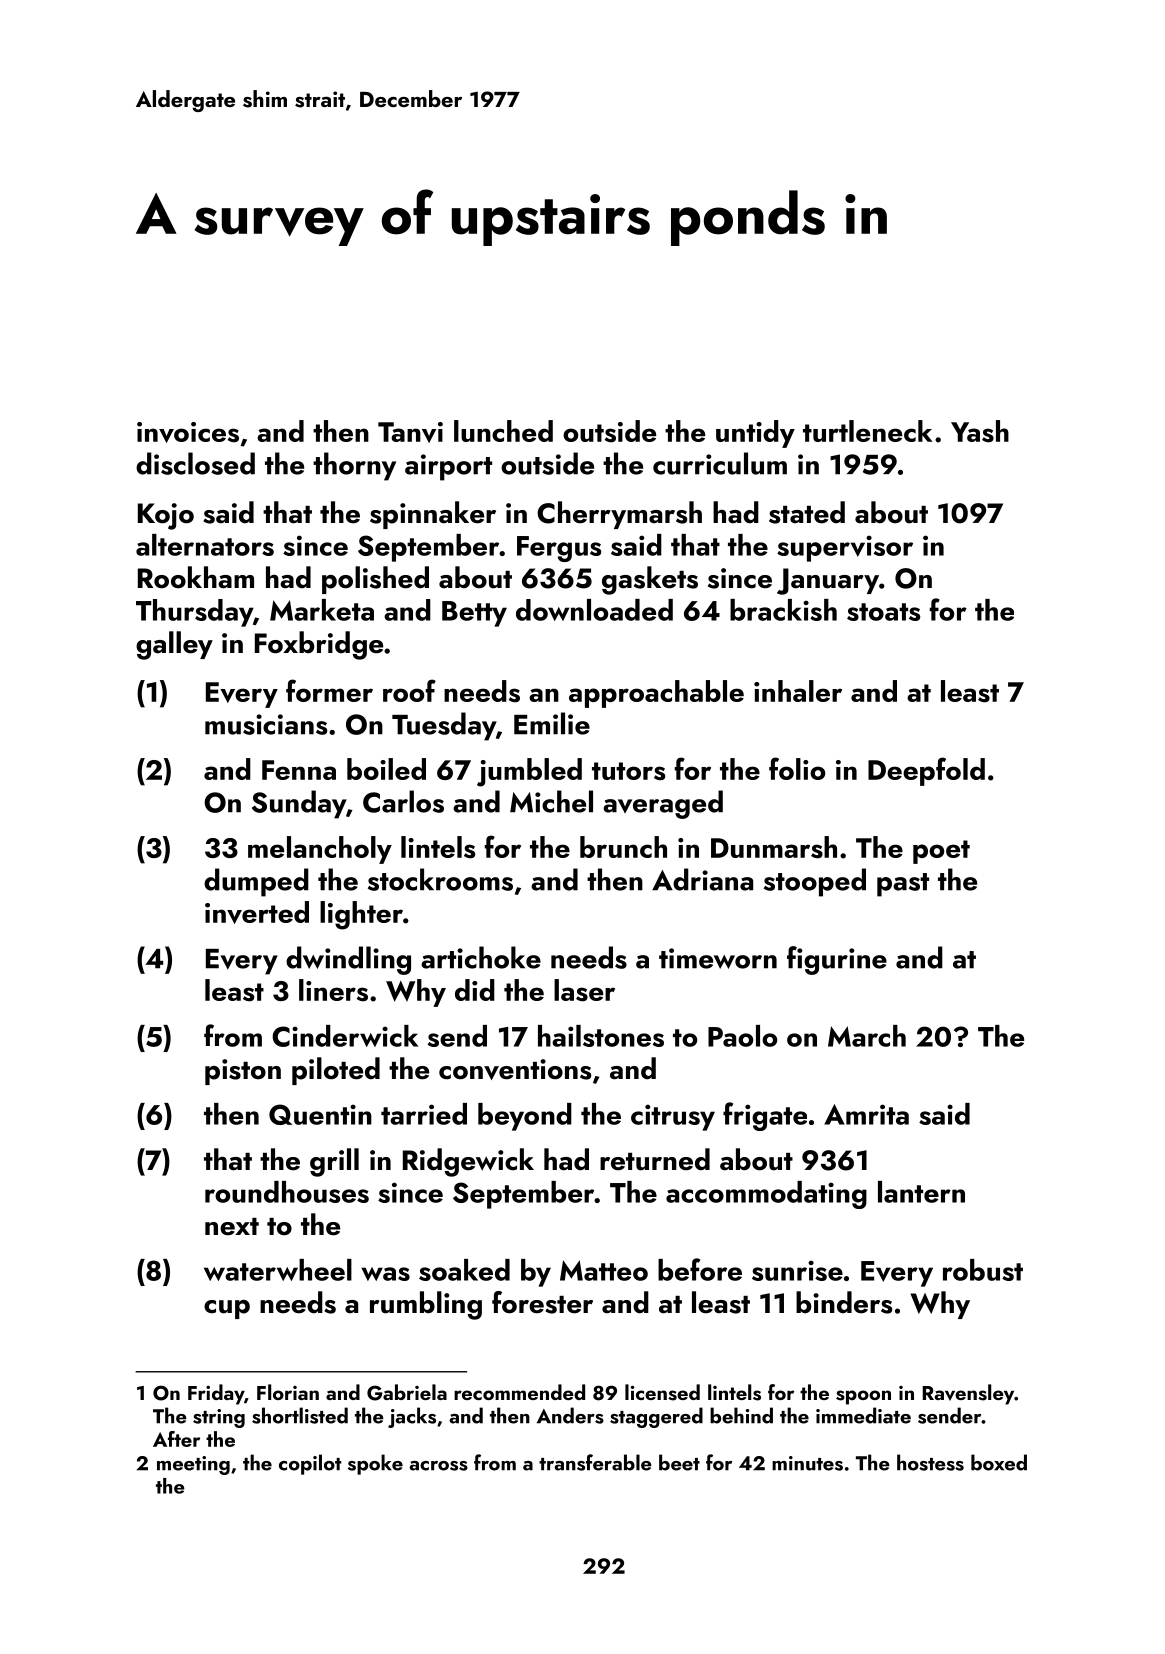 Image resolution: width=1165 pixels, height=1654 pixels. Describe the element at coordinates (623, 847) in the page. I see `brunch` at that location.
